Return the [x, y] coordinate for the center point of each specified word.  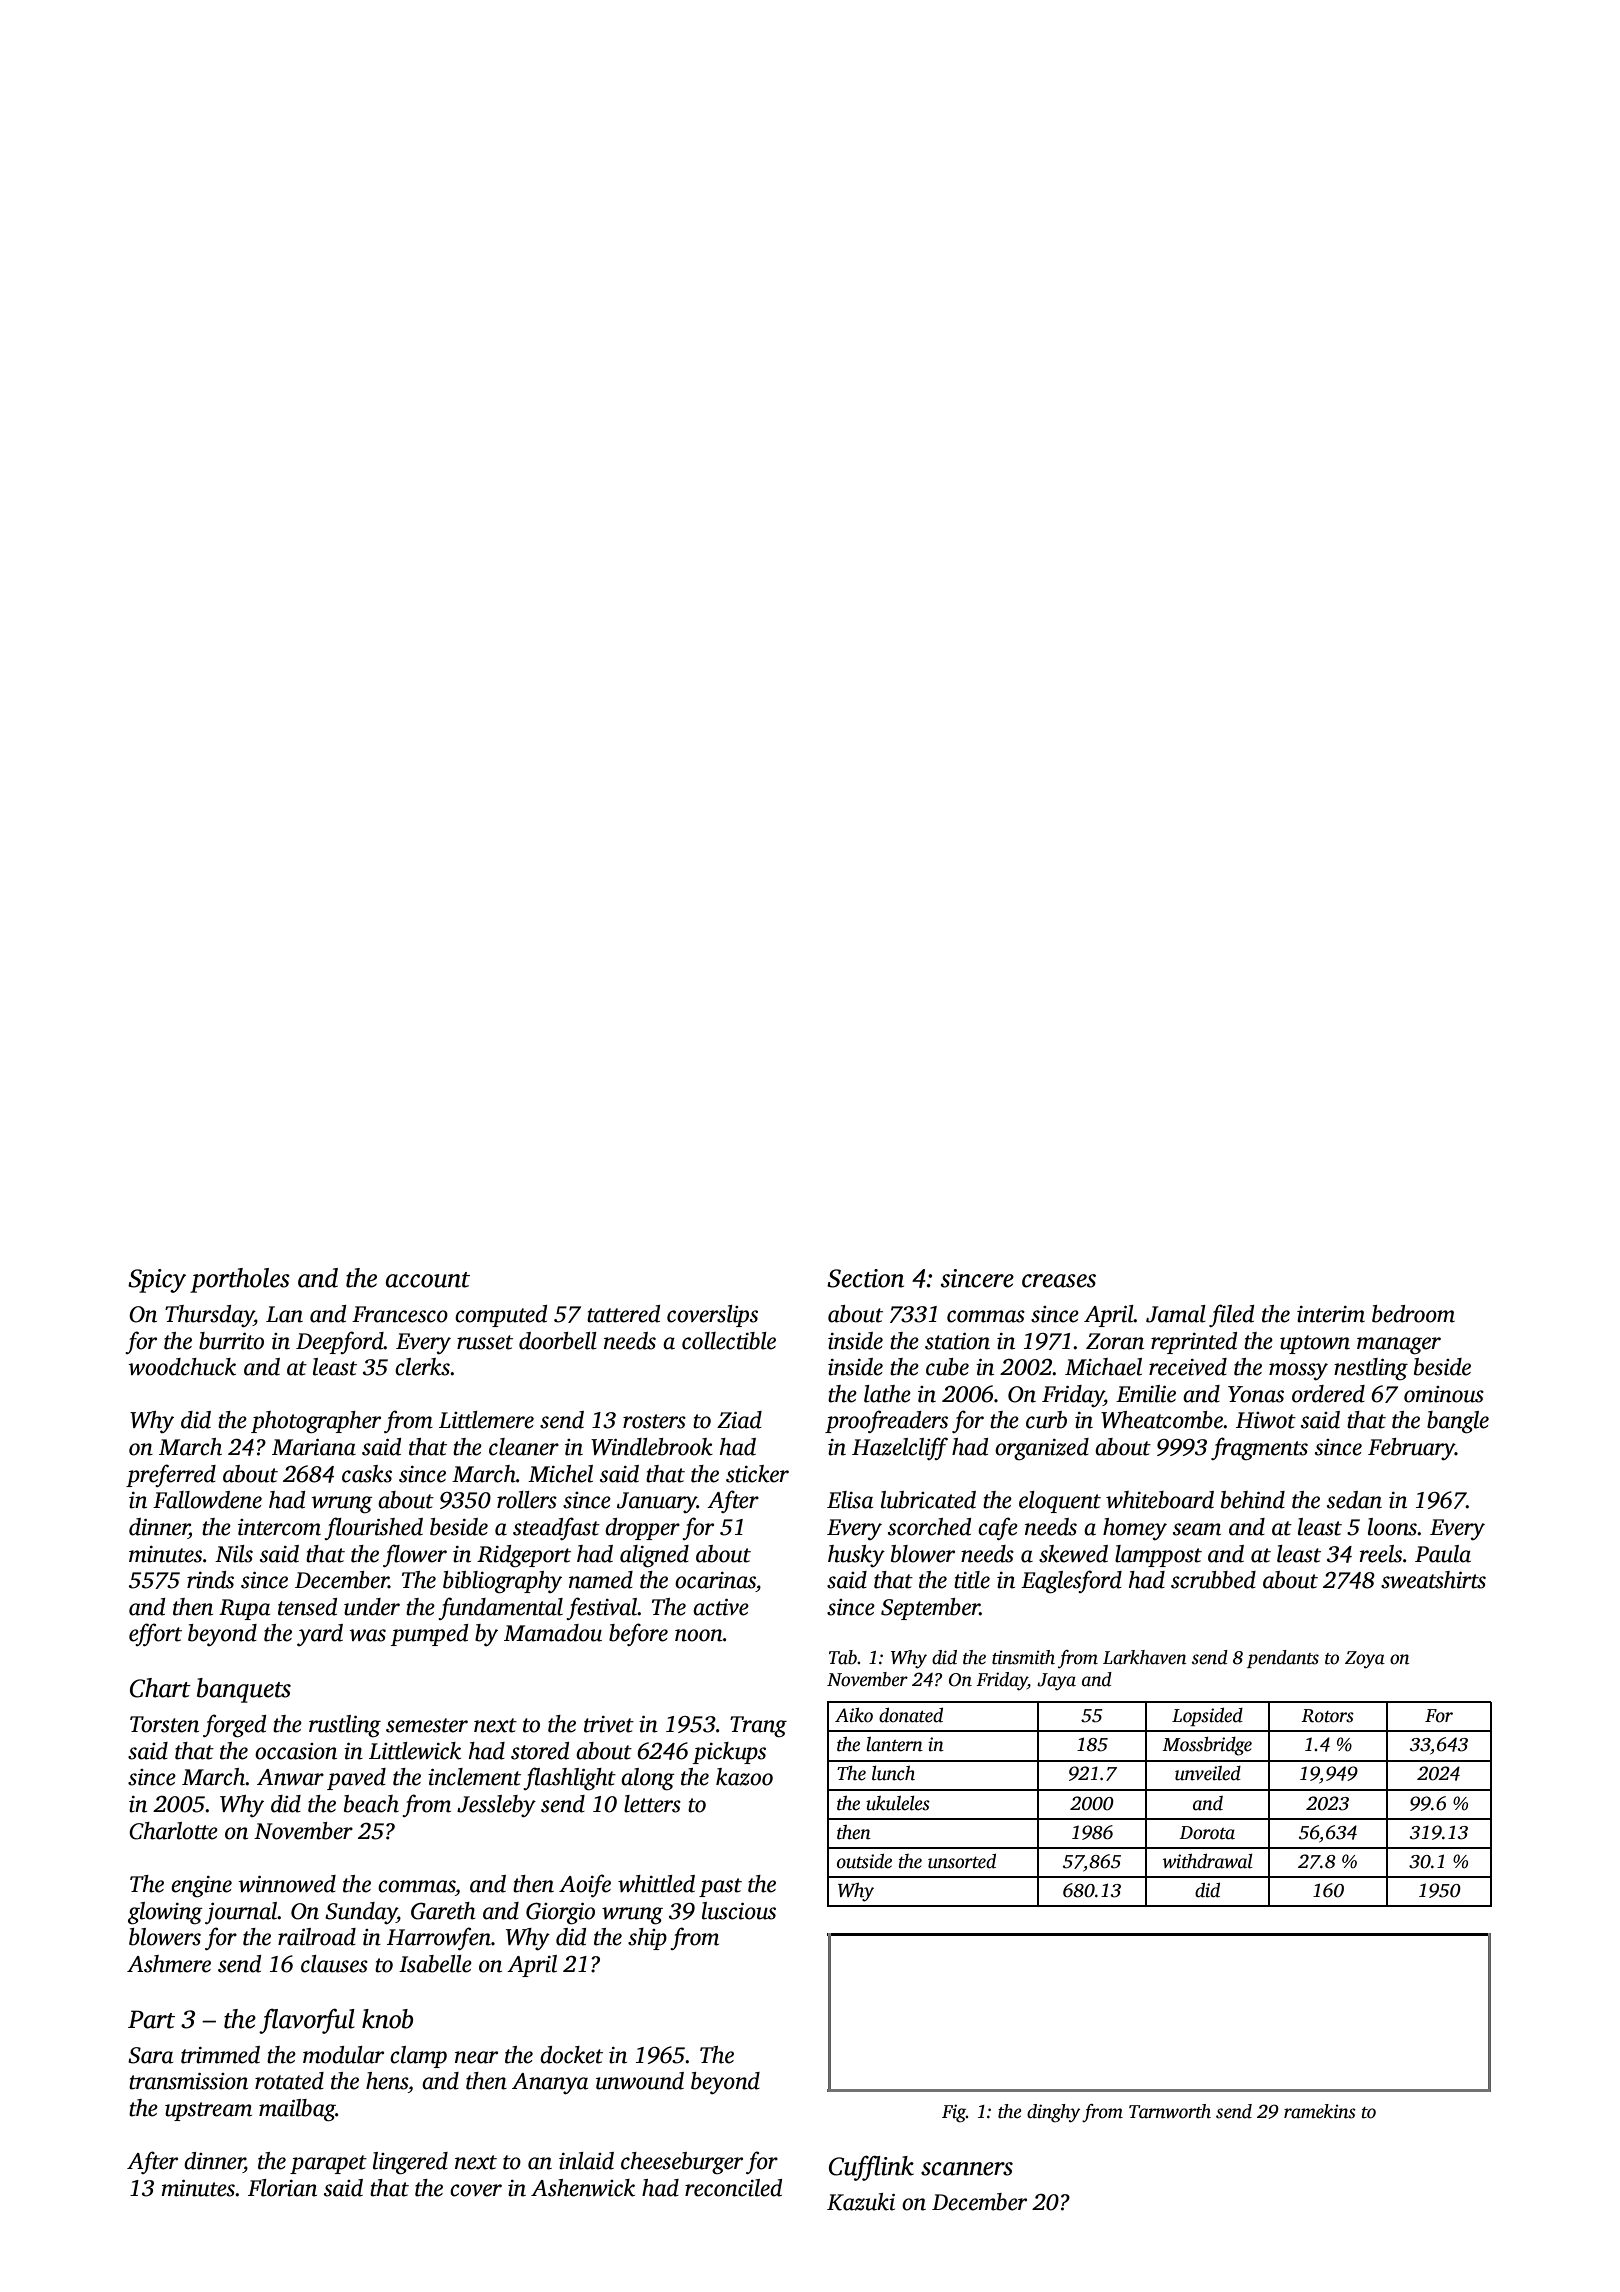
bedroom [1413, 1314]
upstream [208, 2111]
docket [571, 2055]
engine [201, 1886]
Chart [160, 1688]
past [720, 1887]
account [427, 1280]
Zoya [1365, 1660]
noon [699, 1635]
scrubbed [1213, 1580]
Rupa [244, 1609]
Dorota [1207, 1833]
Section [865, 1278]
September [930, 1609]
